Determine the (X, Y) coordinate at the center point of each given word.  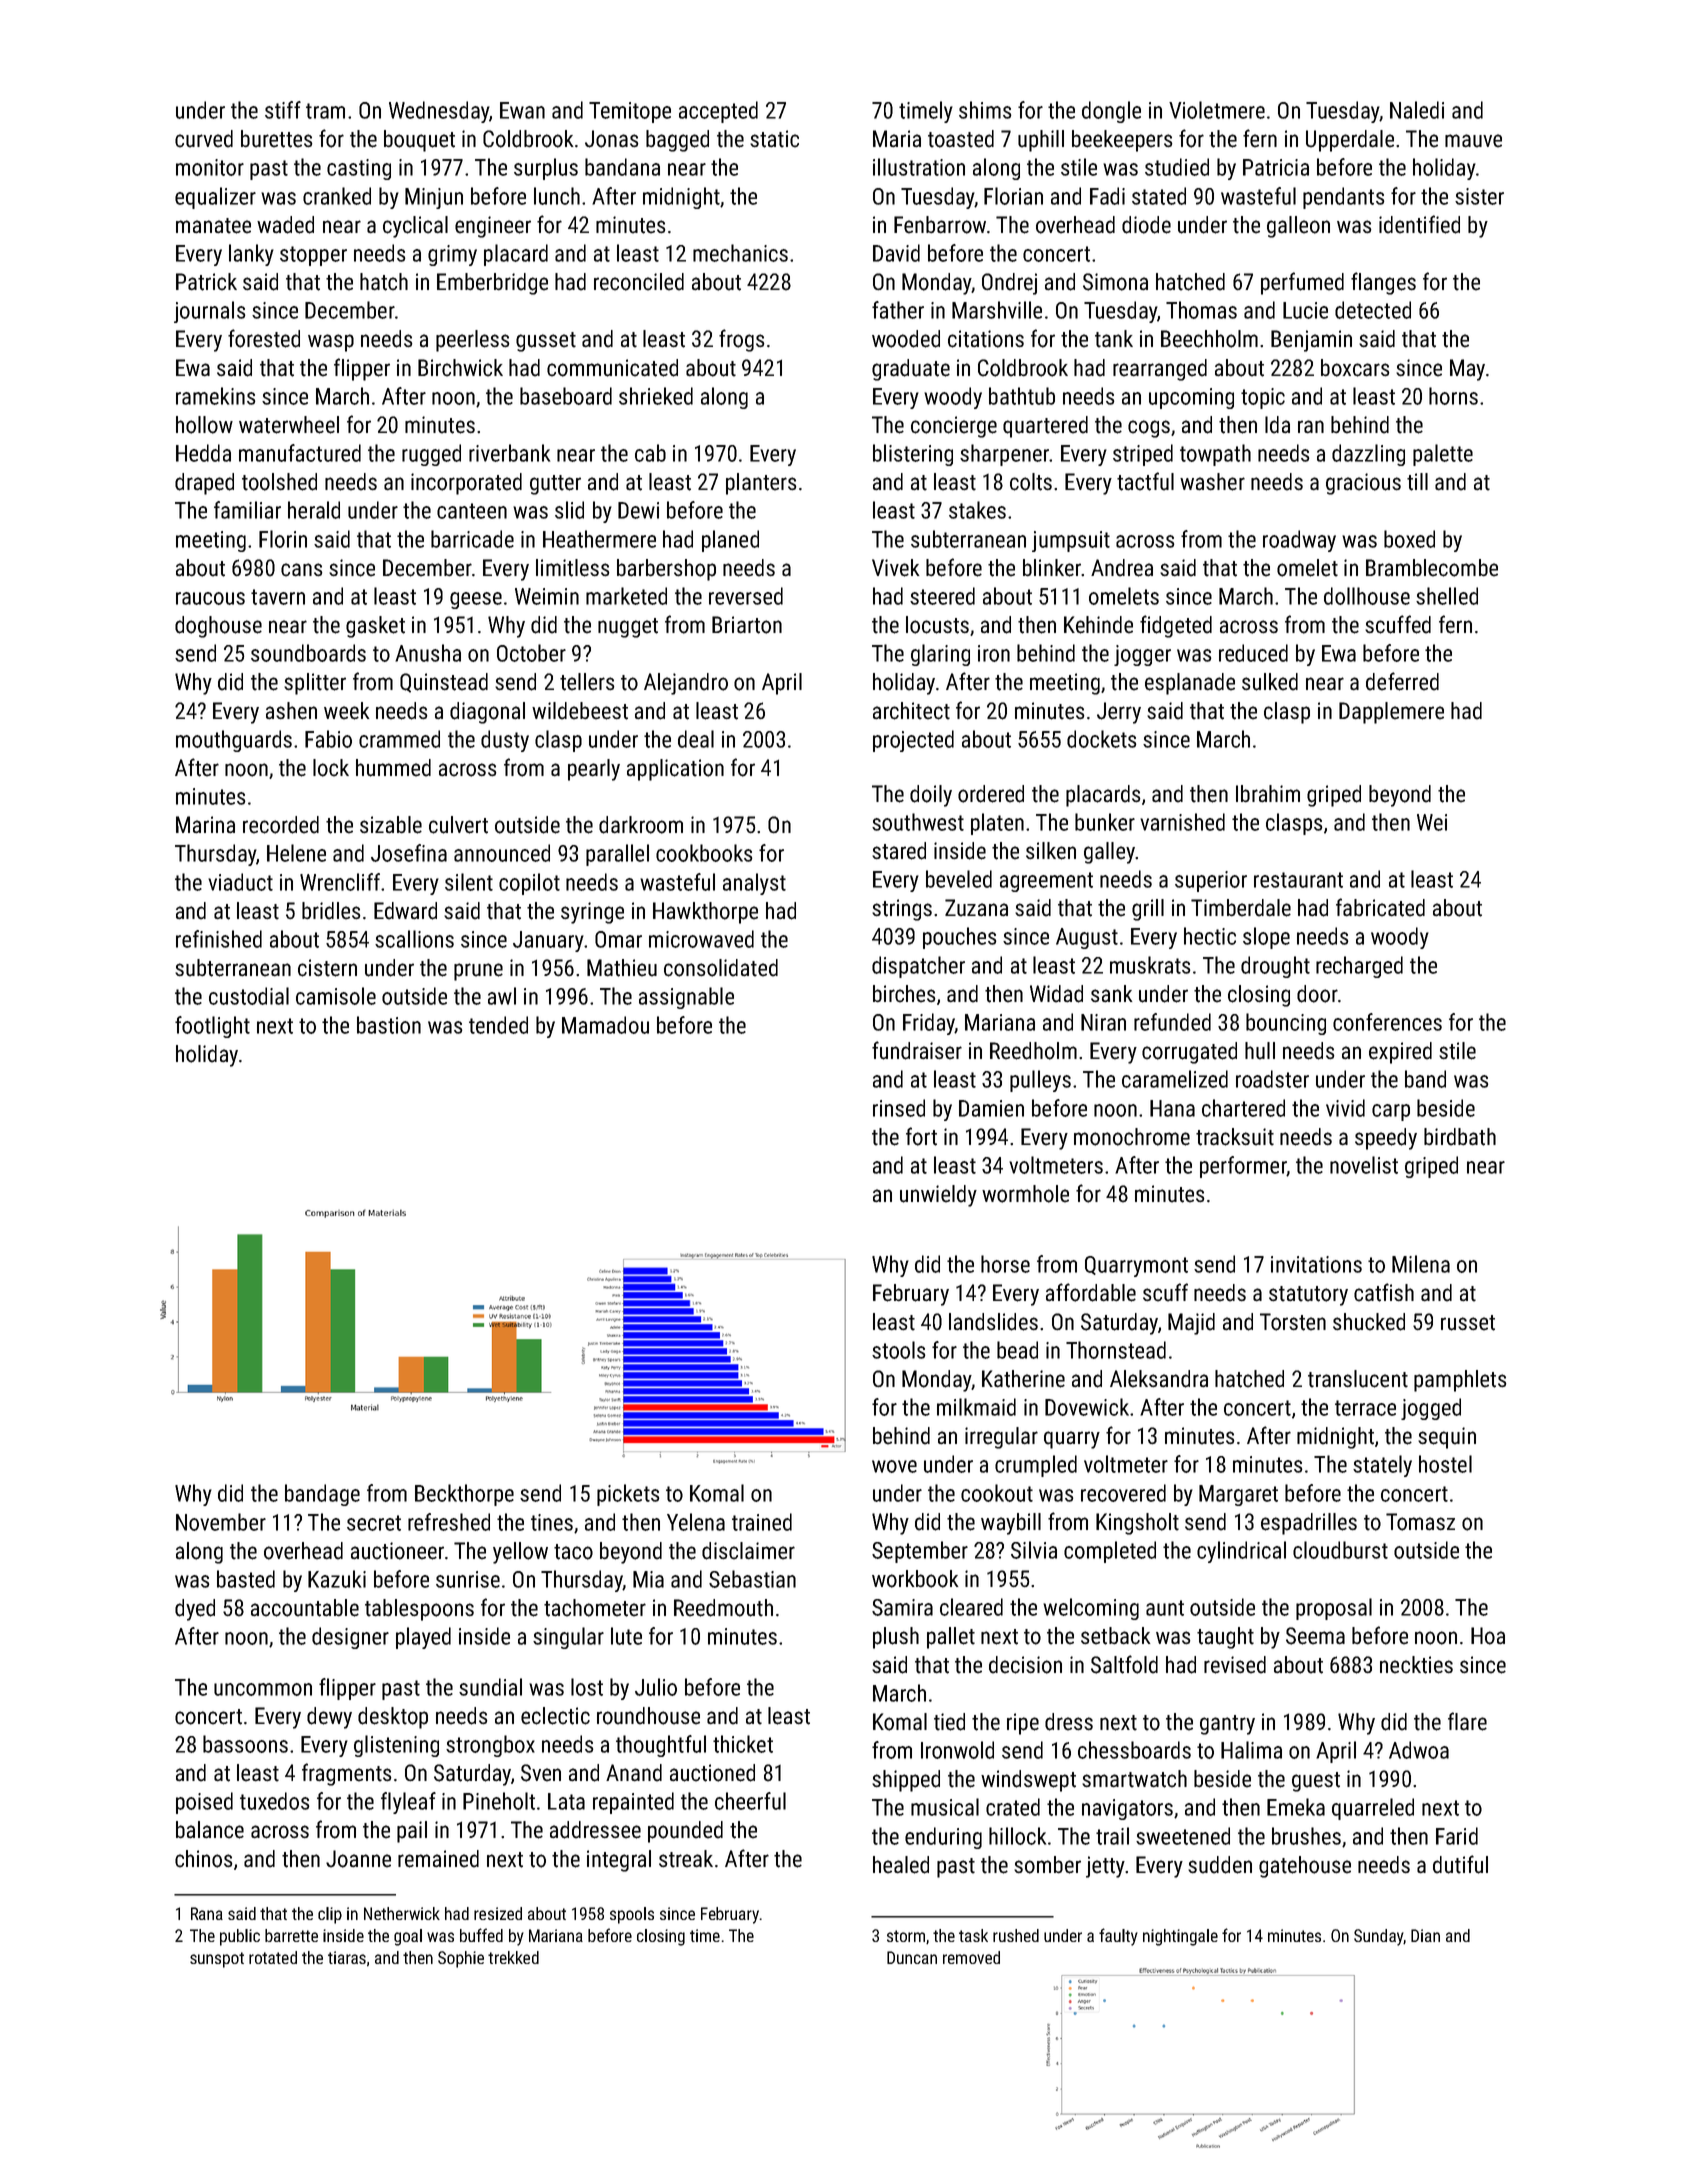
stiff (283, 110)
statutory (1308, 1296)
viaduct (240, 882)
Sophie (461, 1959)
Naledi (1417, 110)
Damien (991, 1108)
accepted (718, 112)
